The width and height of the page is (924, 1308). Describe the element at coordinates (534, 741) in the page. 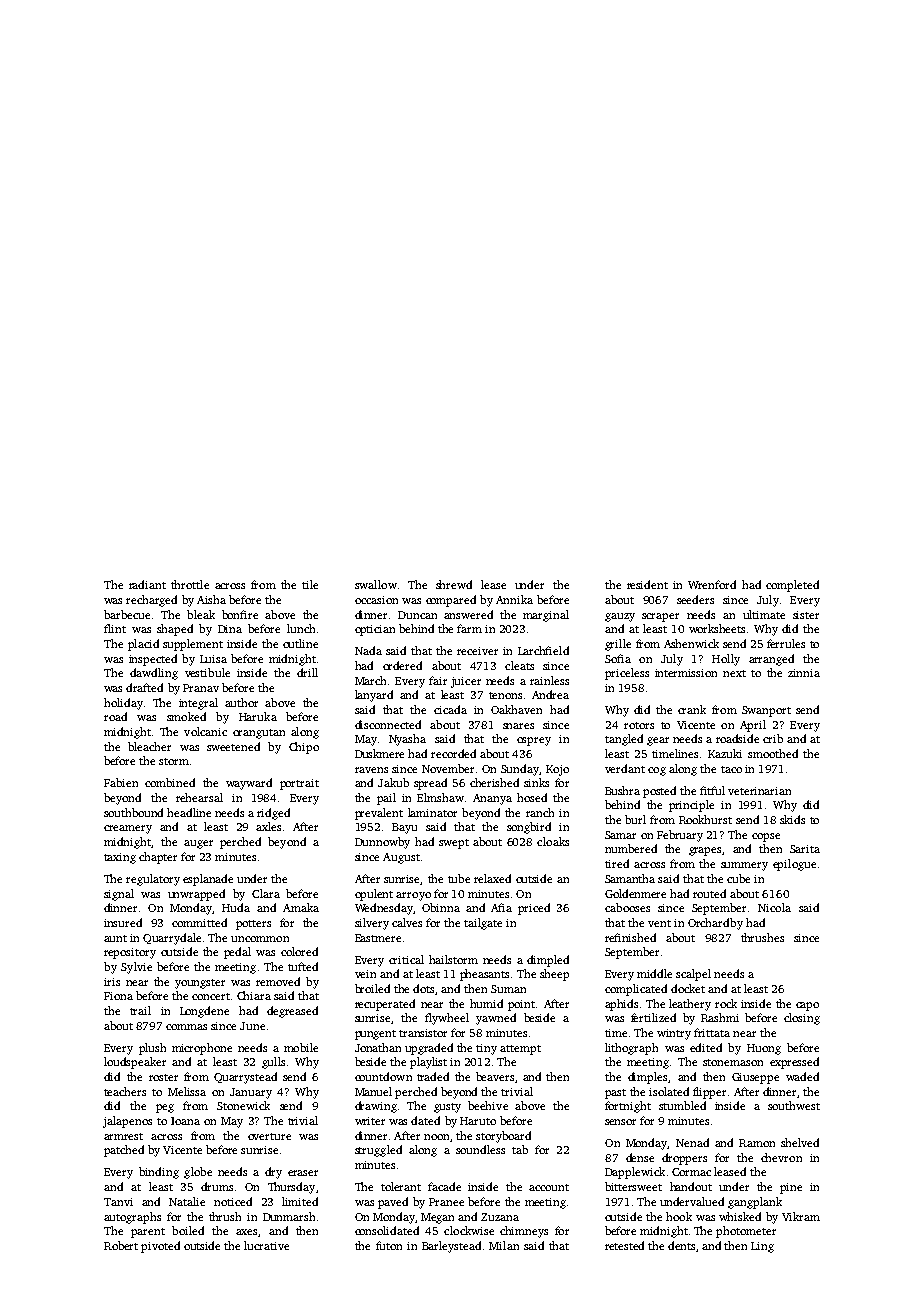

I see `osprey` at that location.
